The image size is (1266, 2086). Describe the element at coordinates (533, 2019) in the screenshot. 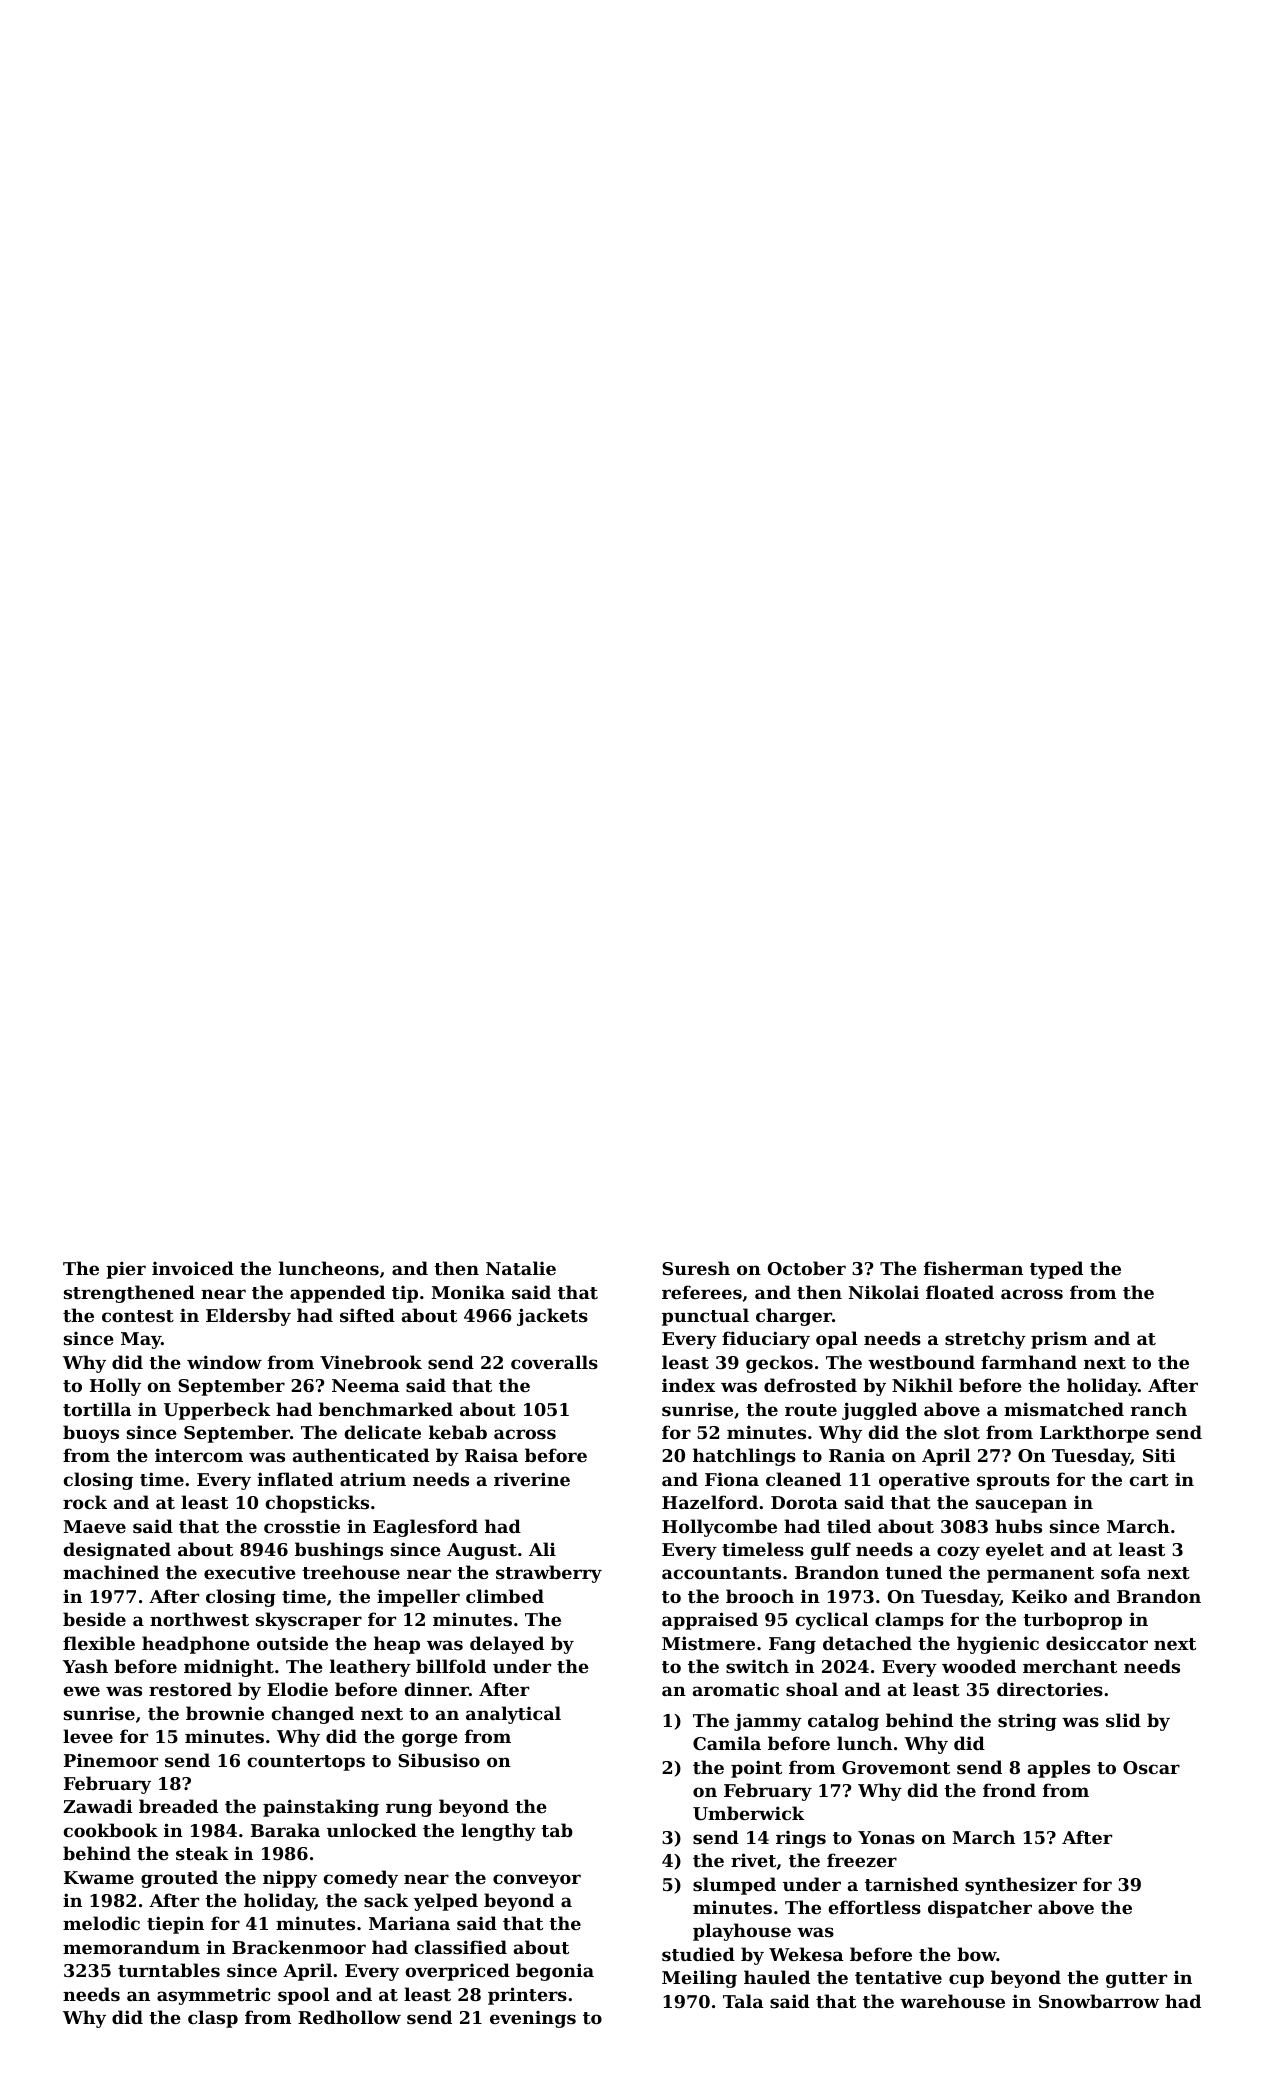

I see `evenings` at that location.
